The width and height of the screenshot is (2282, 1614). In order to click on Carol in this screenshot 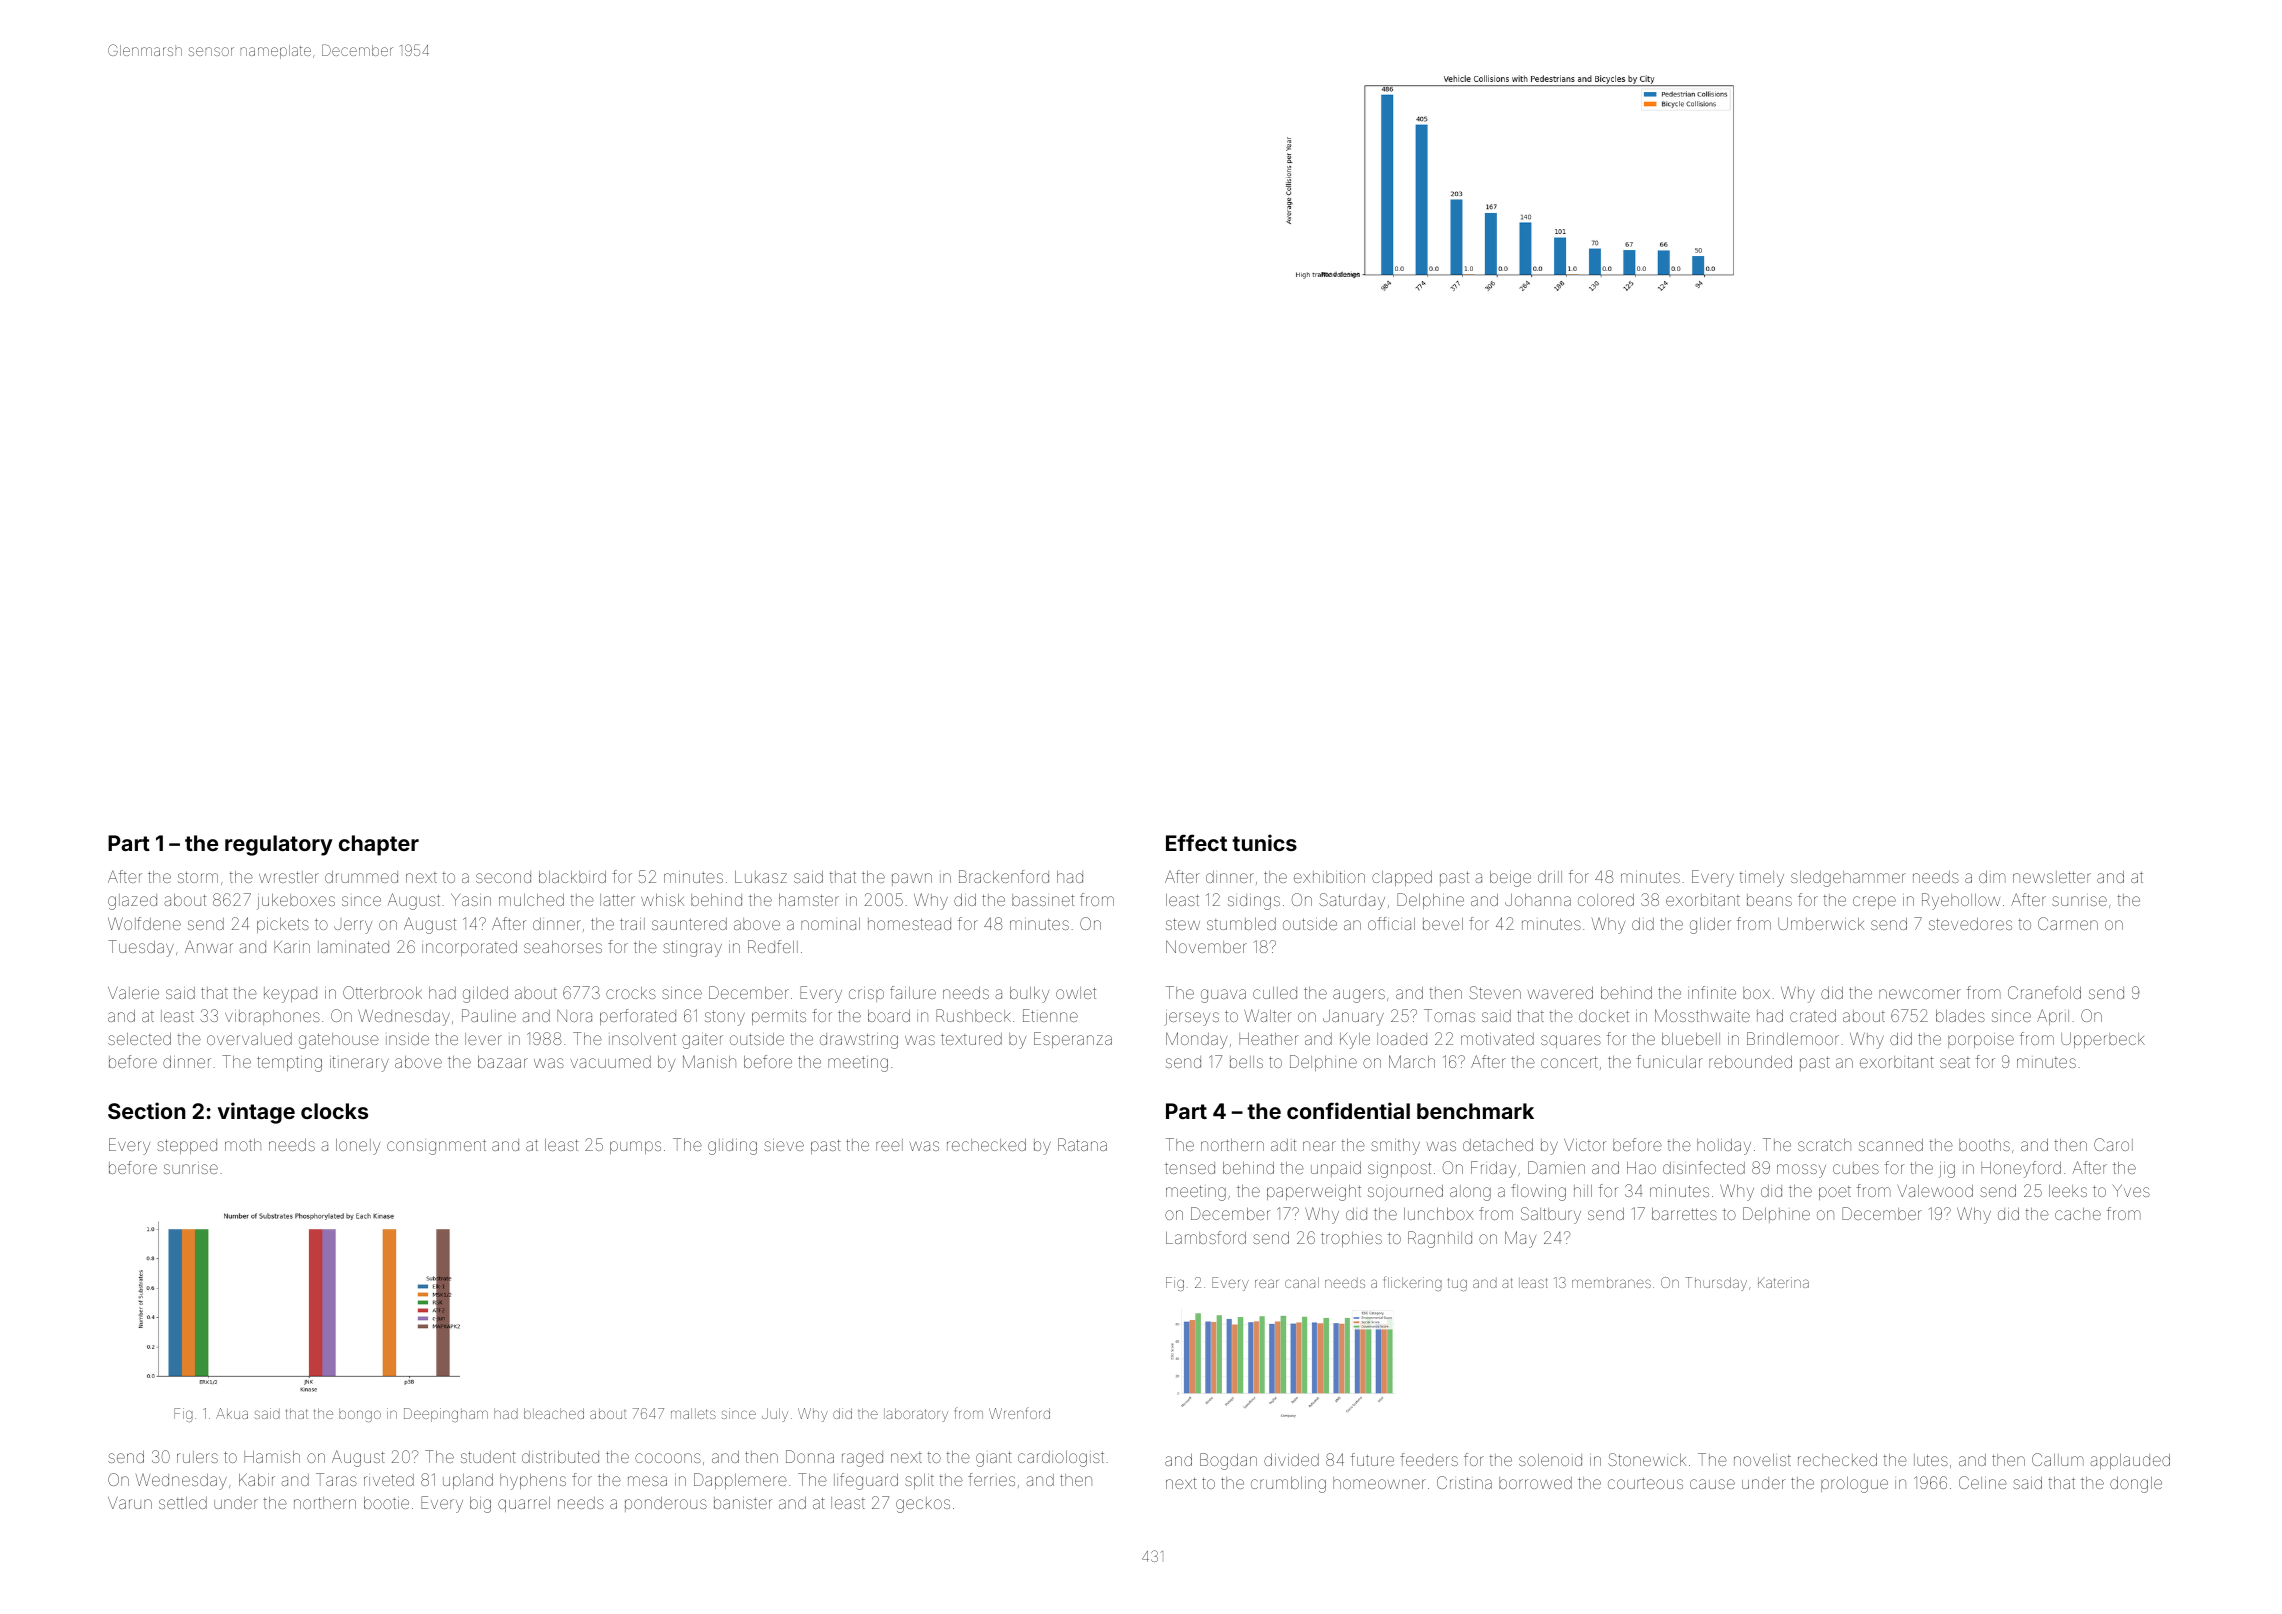, I will do `click(2113, 1144)`.
